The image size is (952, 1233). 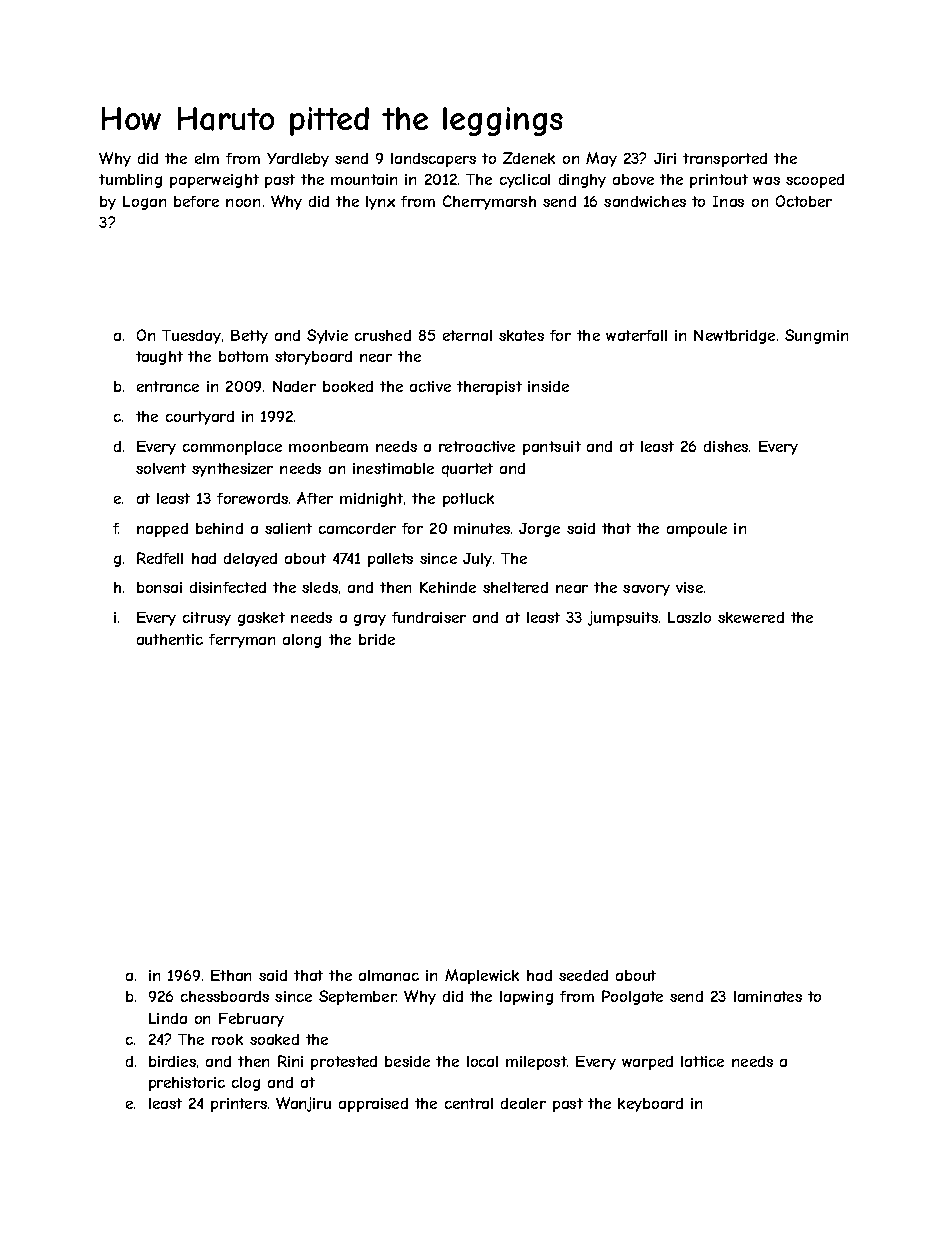 What do you see at coordinates (298, 160) in the image?
I see `Yardleby` at bounding box center [298, 160].
